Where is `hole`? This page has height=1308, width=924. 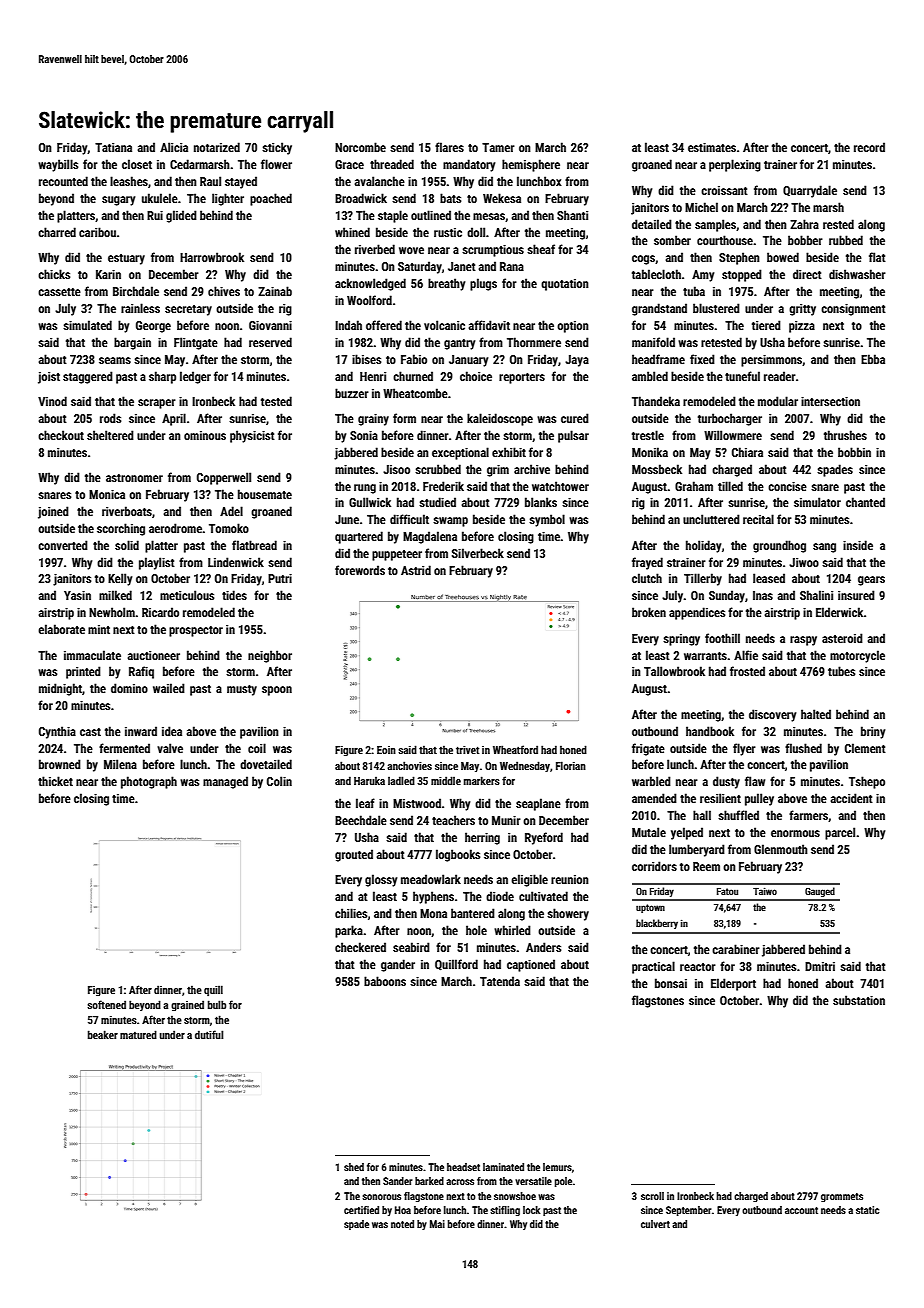
hole is located at coordinates (476, 930).
